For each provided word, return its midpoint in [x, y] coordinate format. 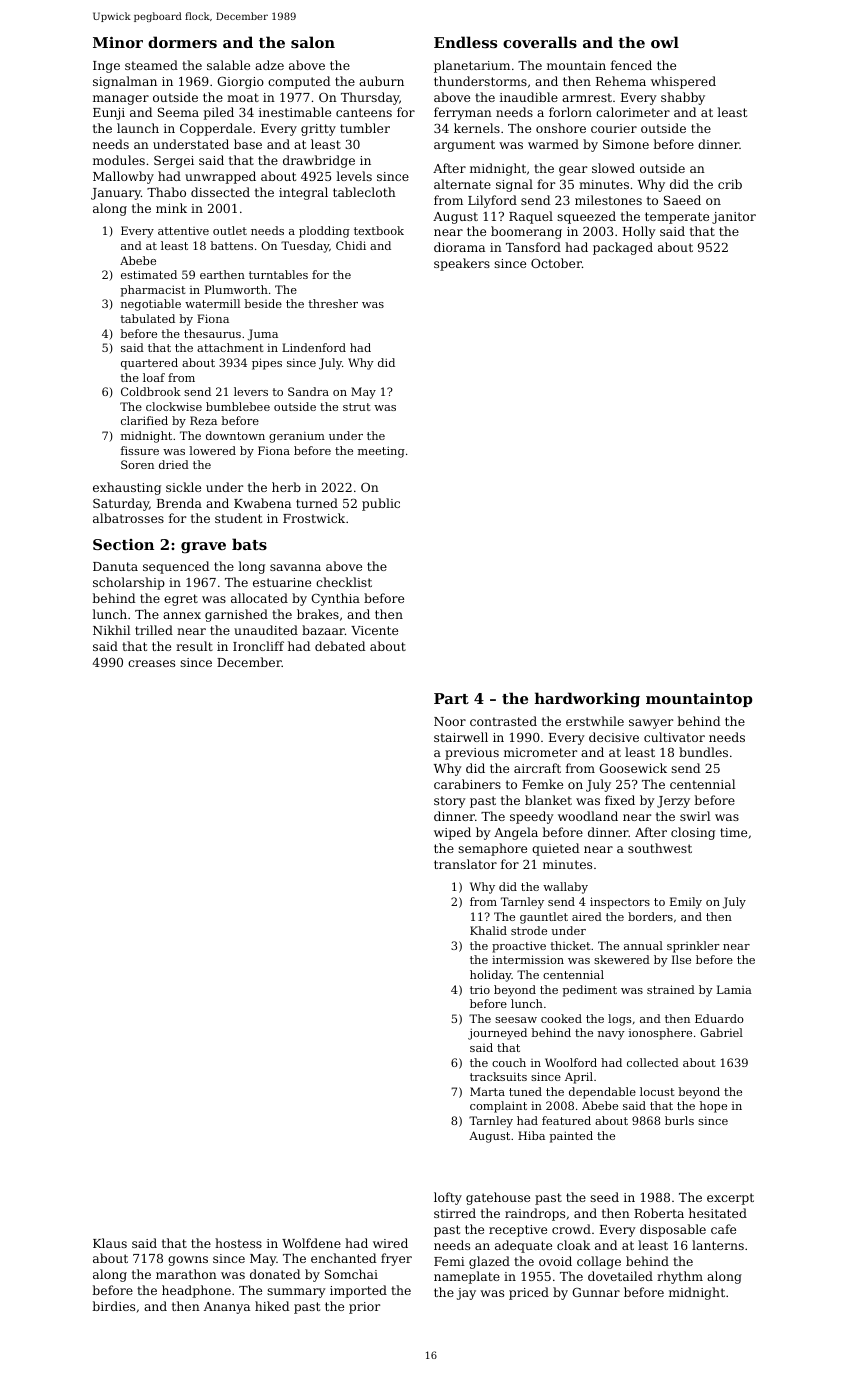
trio [480, 989]
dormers [182, 42]
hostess [238, 1243]
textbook [379, 230]
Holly [639, 232]
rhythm [680, 1277]
